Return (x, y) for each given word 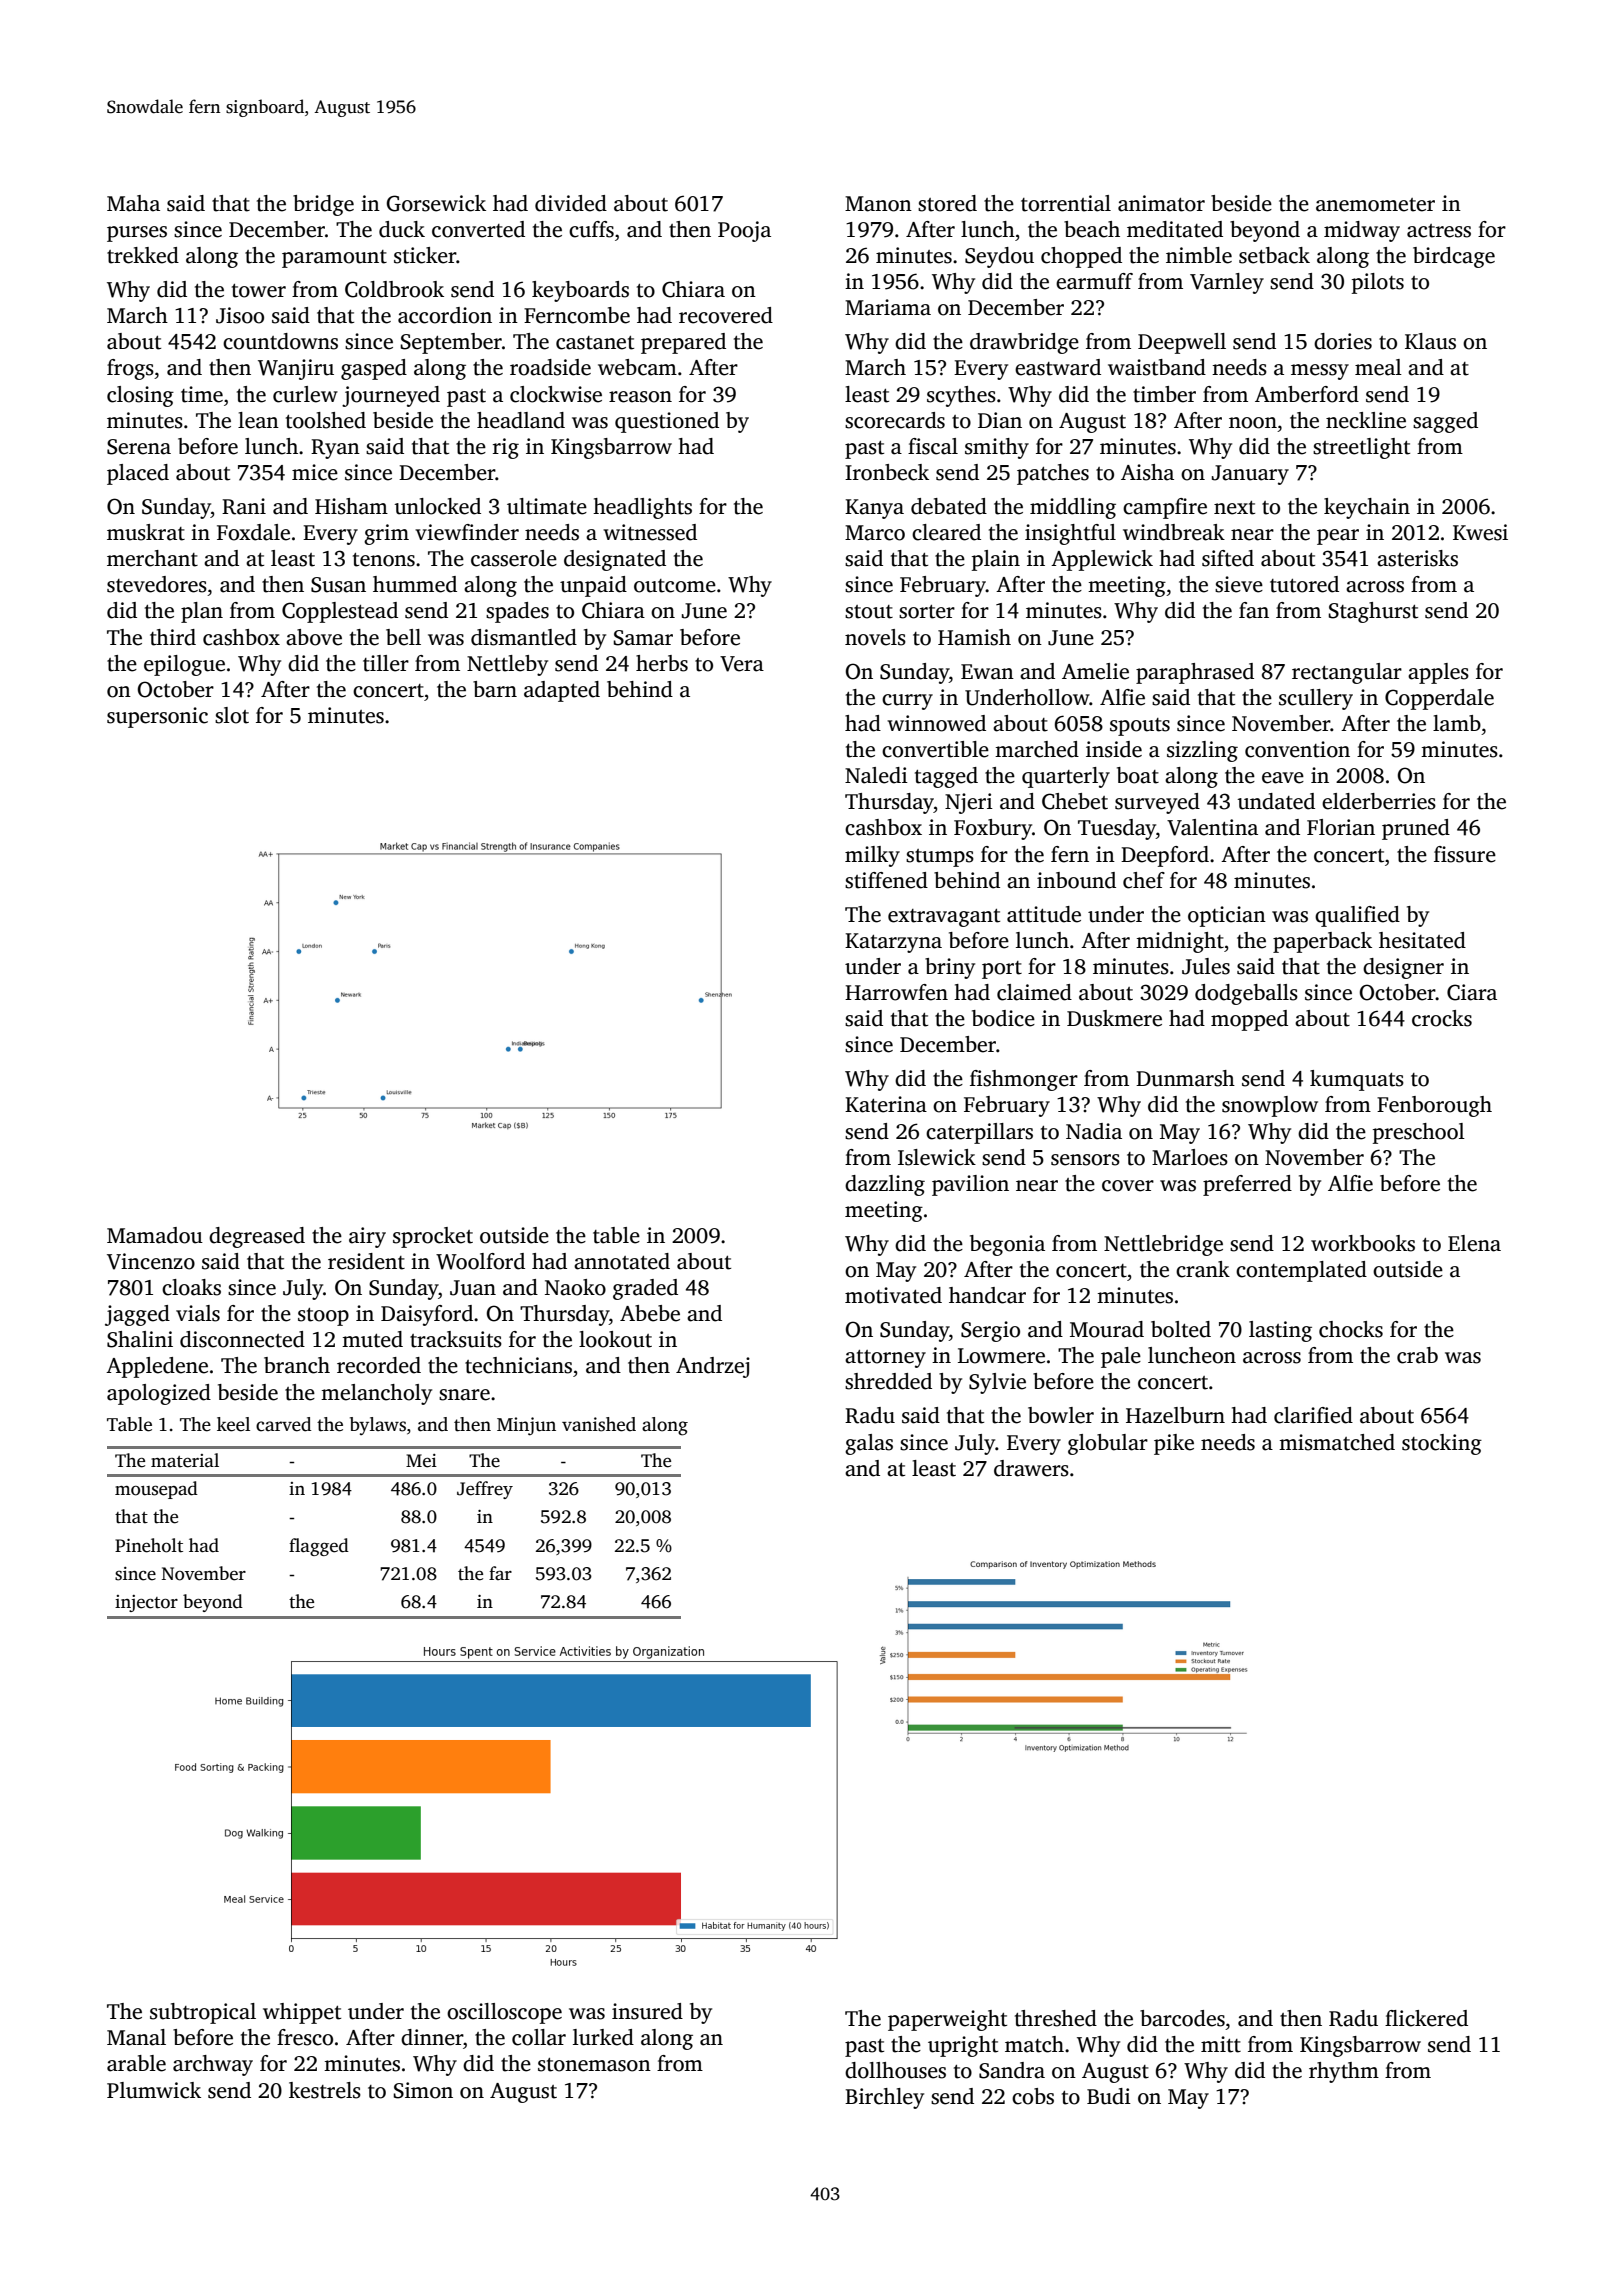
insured (647, 2011)
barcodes (1182, 2018)
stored (947, 203)
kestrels (325, 2090)
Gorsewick (436, 203)
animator (1161, 203)
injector (146, 1603)
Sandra (1012, 2070)
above (314, 637)
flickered (1426, 2018)
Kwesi (1480, 532)
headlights (642, 508)
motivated (893, 1295)
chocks (1351, 1329)
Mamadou (155, 1235)
